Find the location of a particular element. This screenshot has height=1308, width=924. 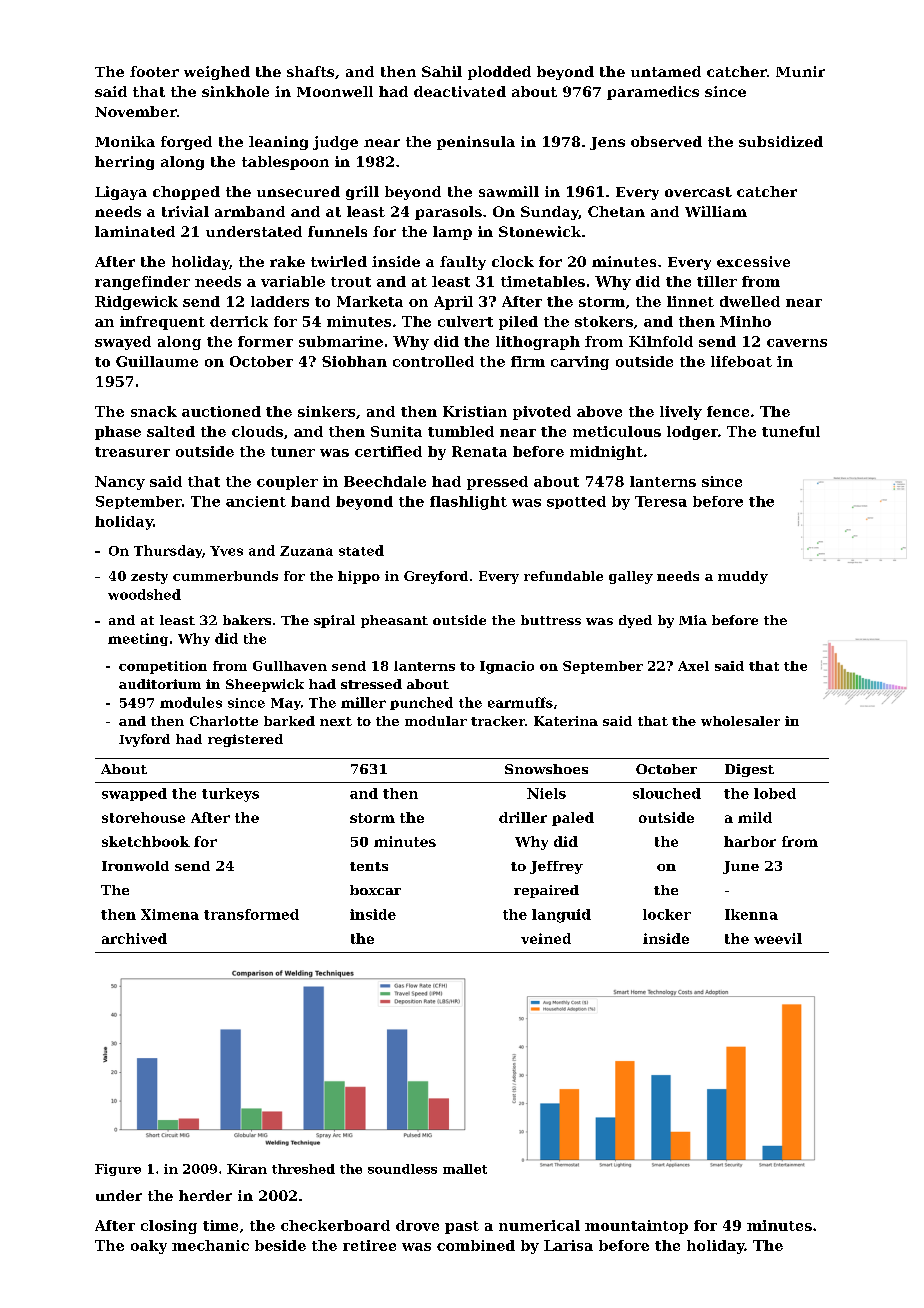

Axel is located at coordinates (693, 666).
